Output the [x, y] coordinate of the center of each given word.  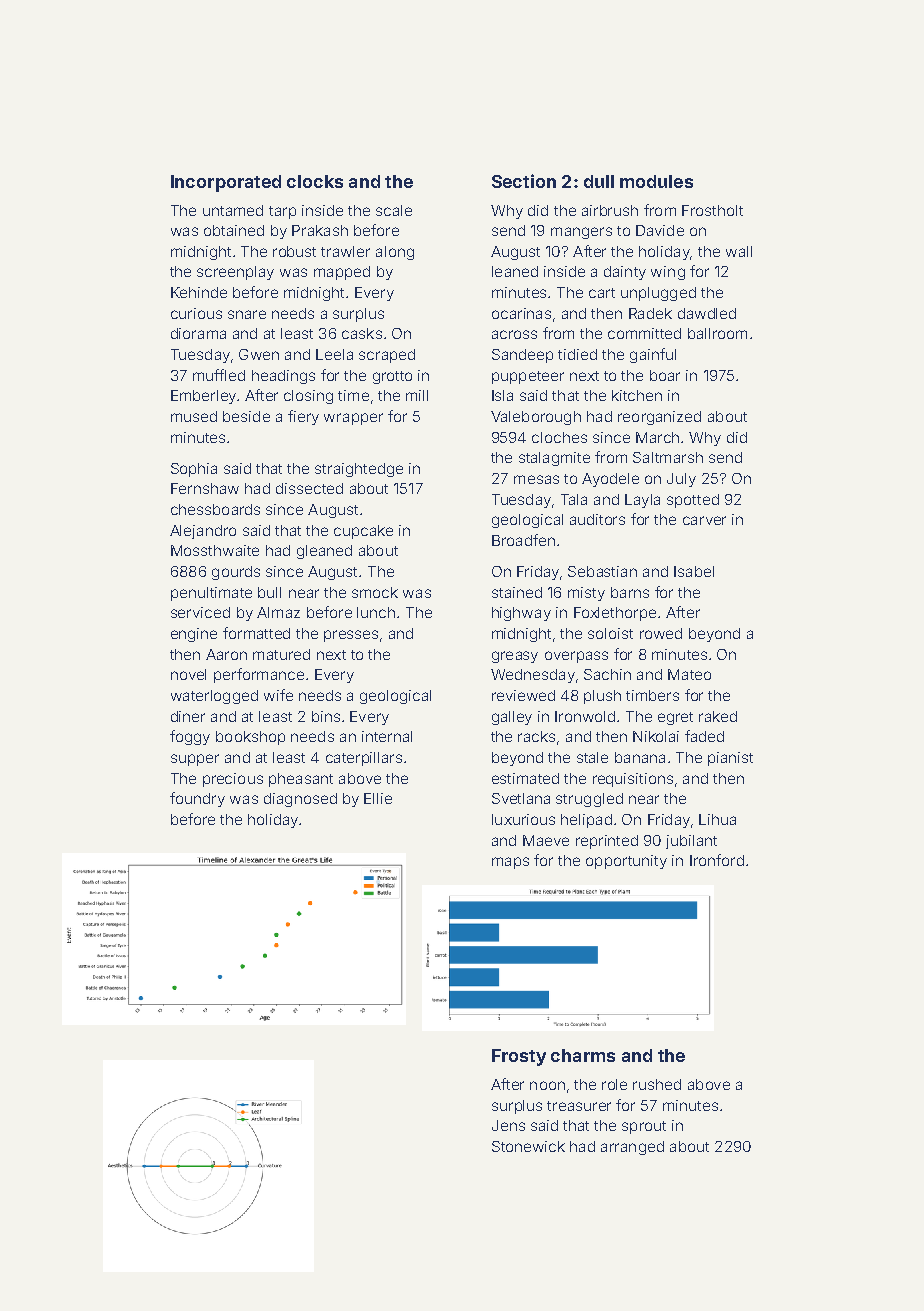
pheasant [301, 780]
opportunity [626, 862]
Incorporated [226, 183]
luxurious [523, 819]
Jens [508, 1125]
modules [656, 181]
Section [524, 181]
